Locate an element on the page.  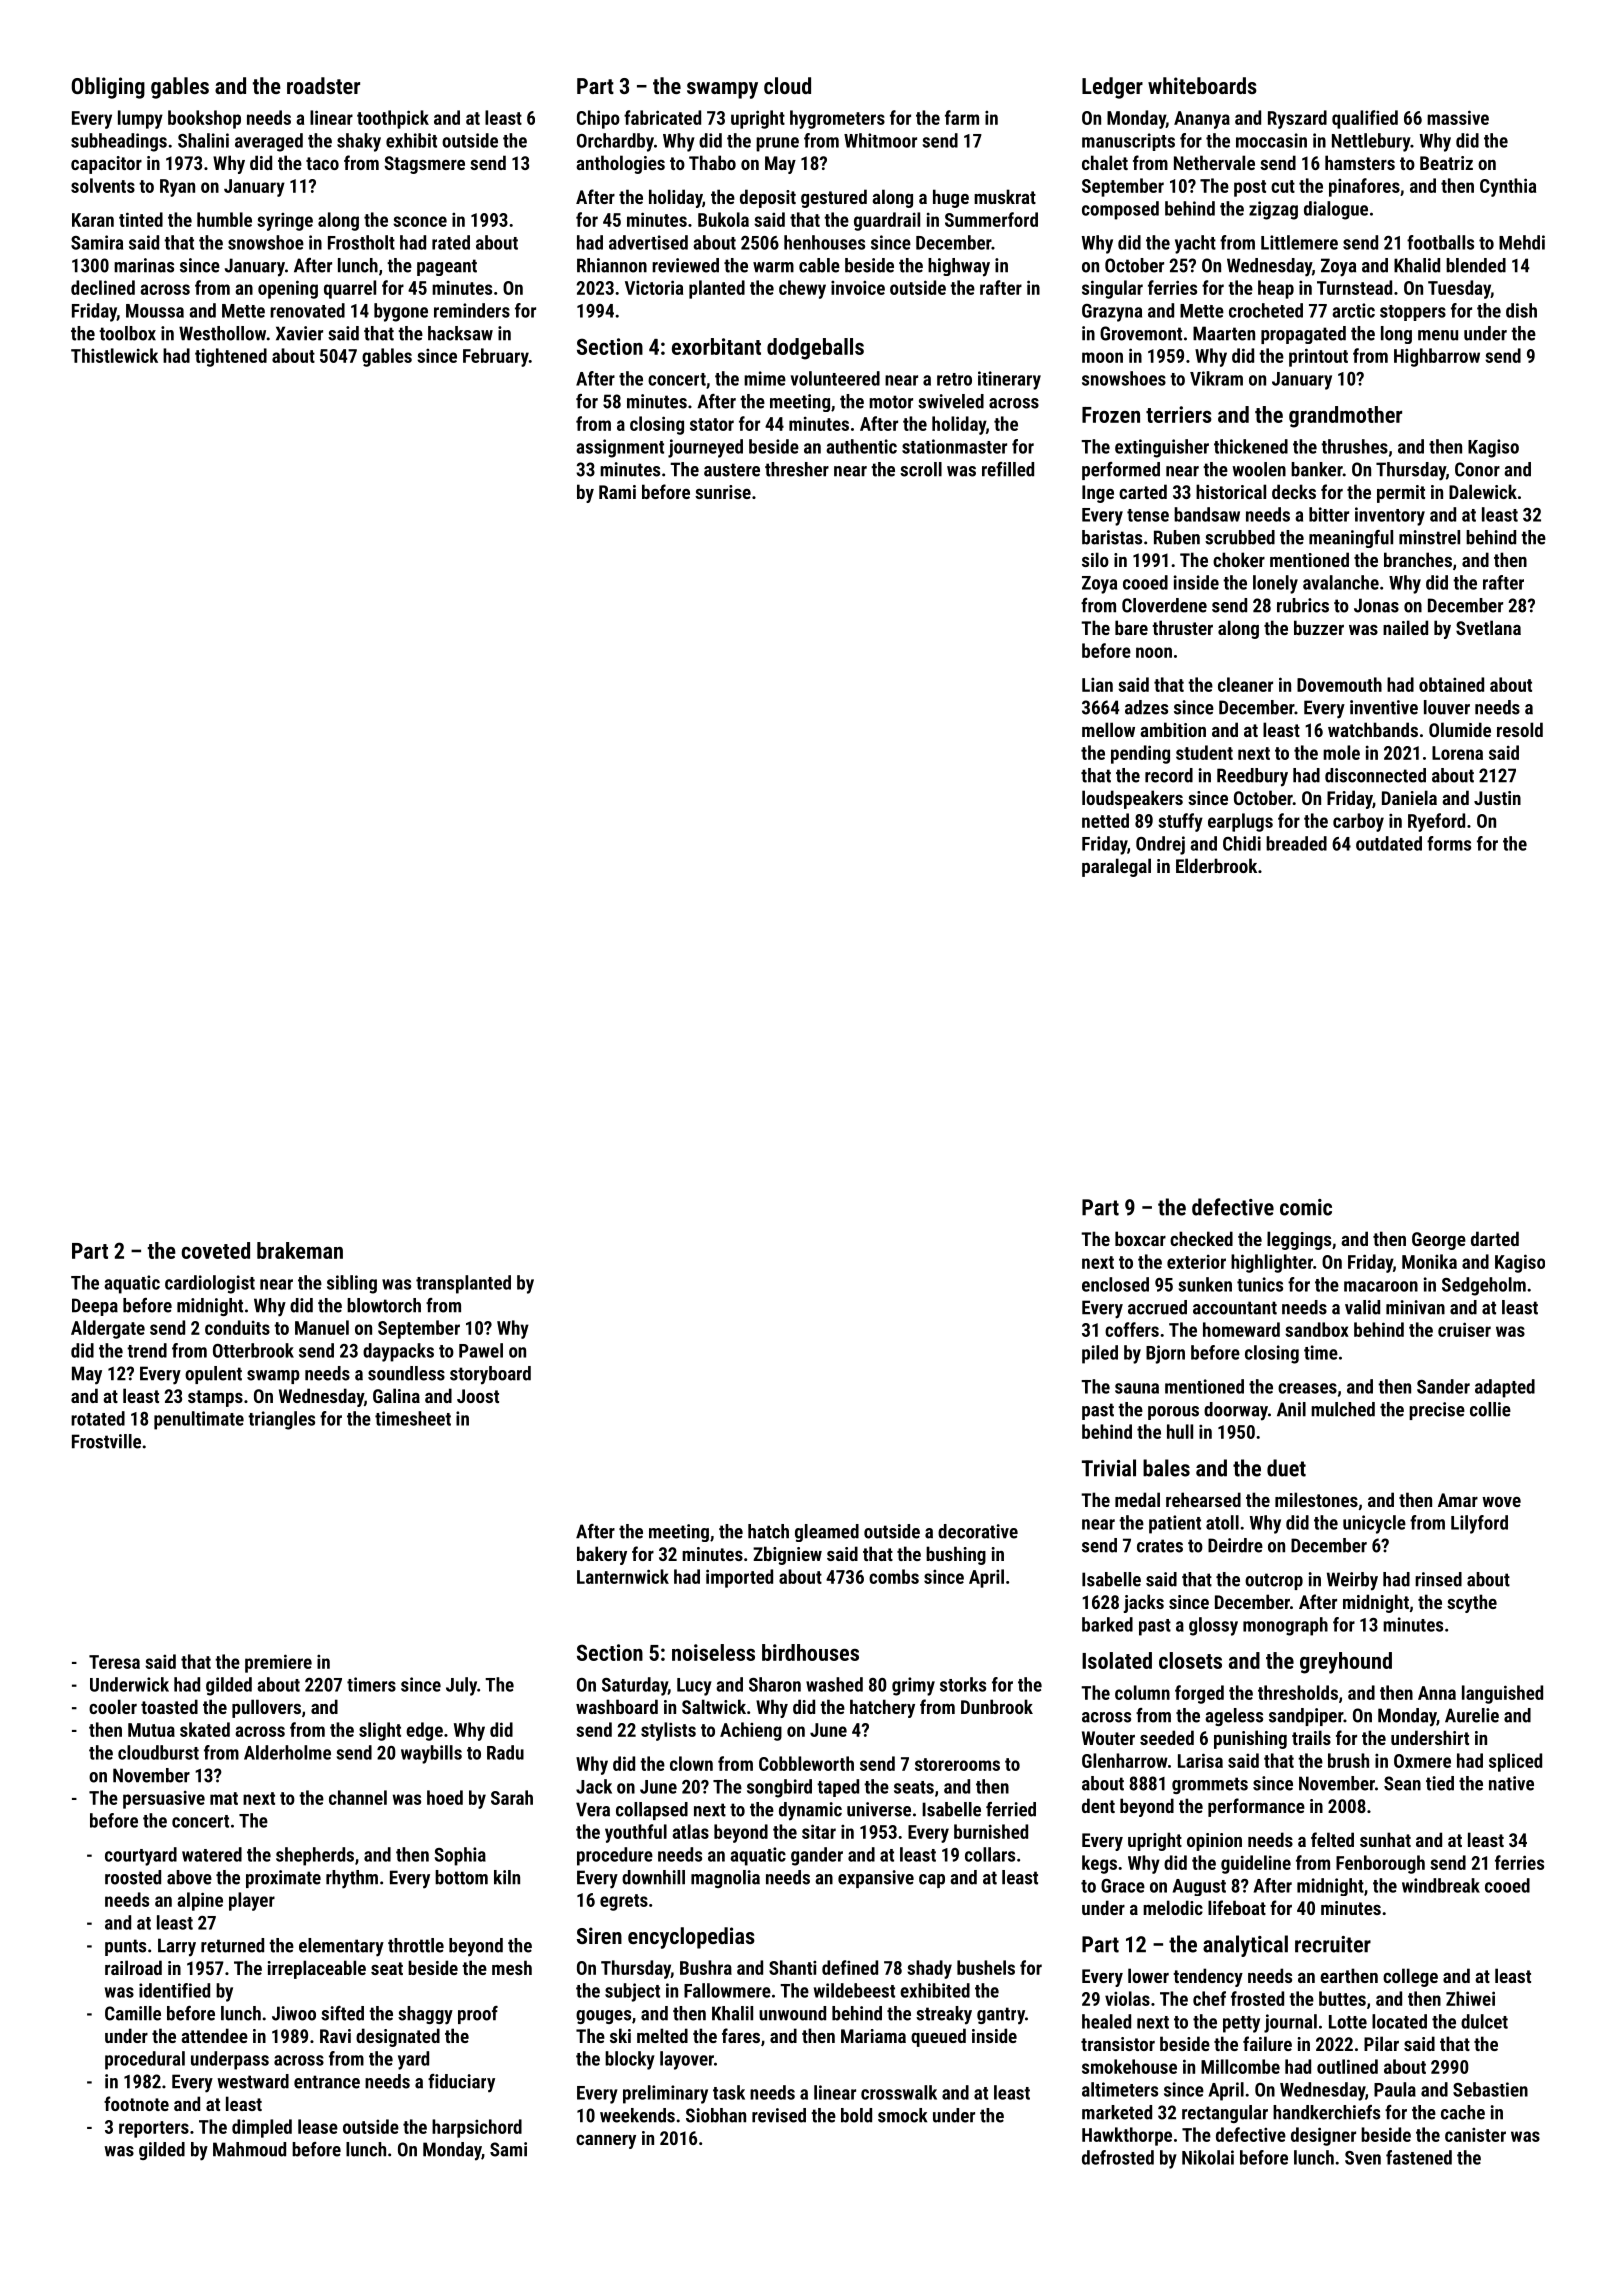
Jiwoo is located at coordinates (294, 2013).
